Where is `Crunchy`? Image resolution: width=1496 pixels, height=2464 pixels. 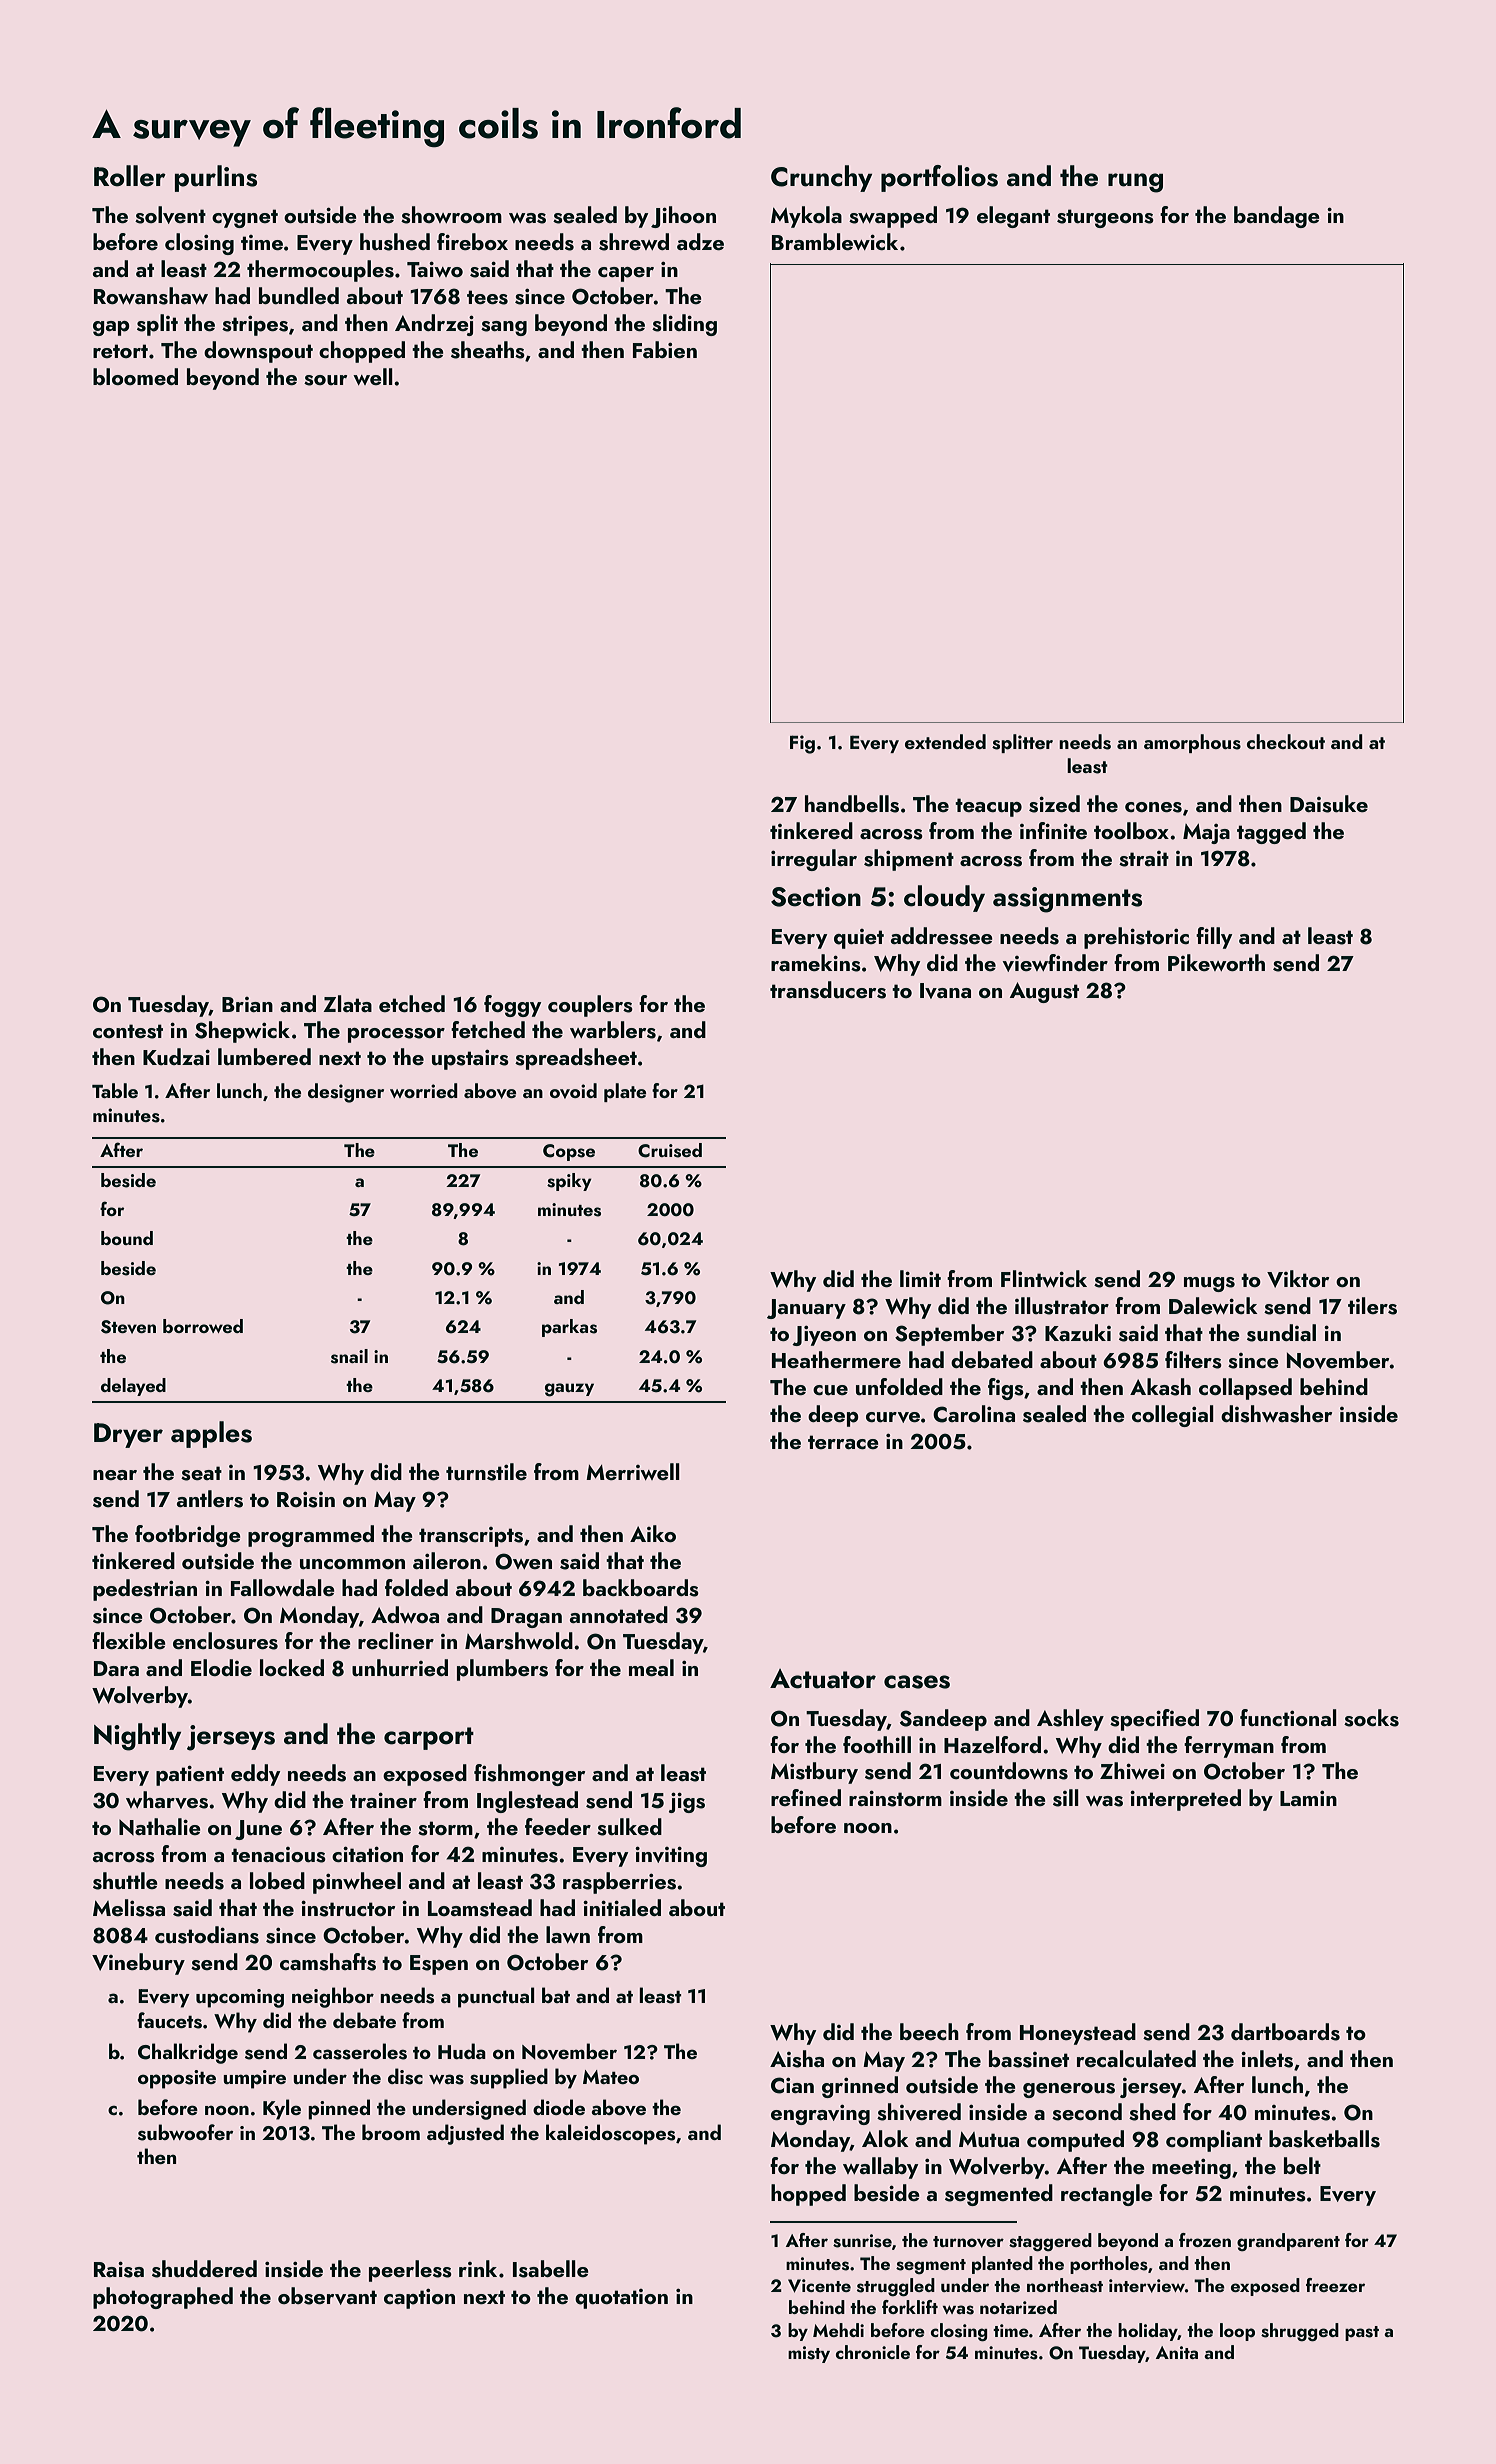
Crunchy is located at coordinates (821, 178).
